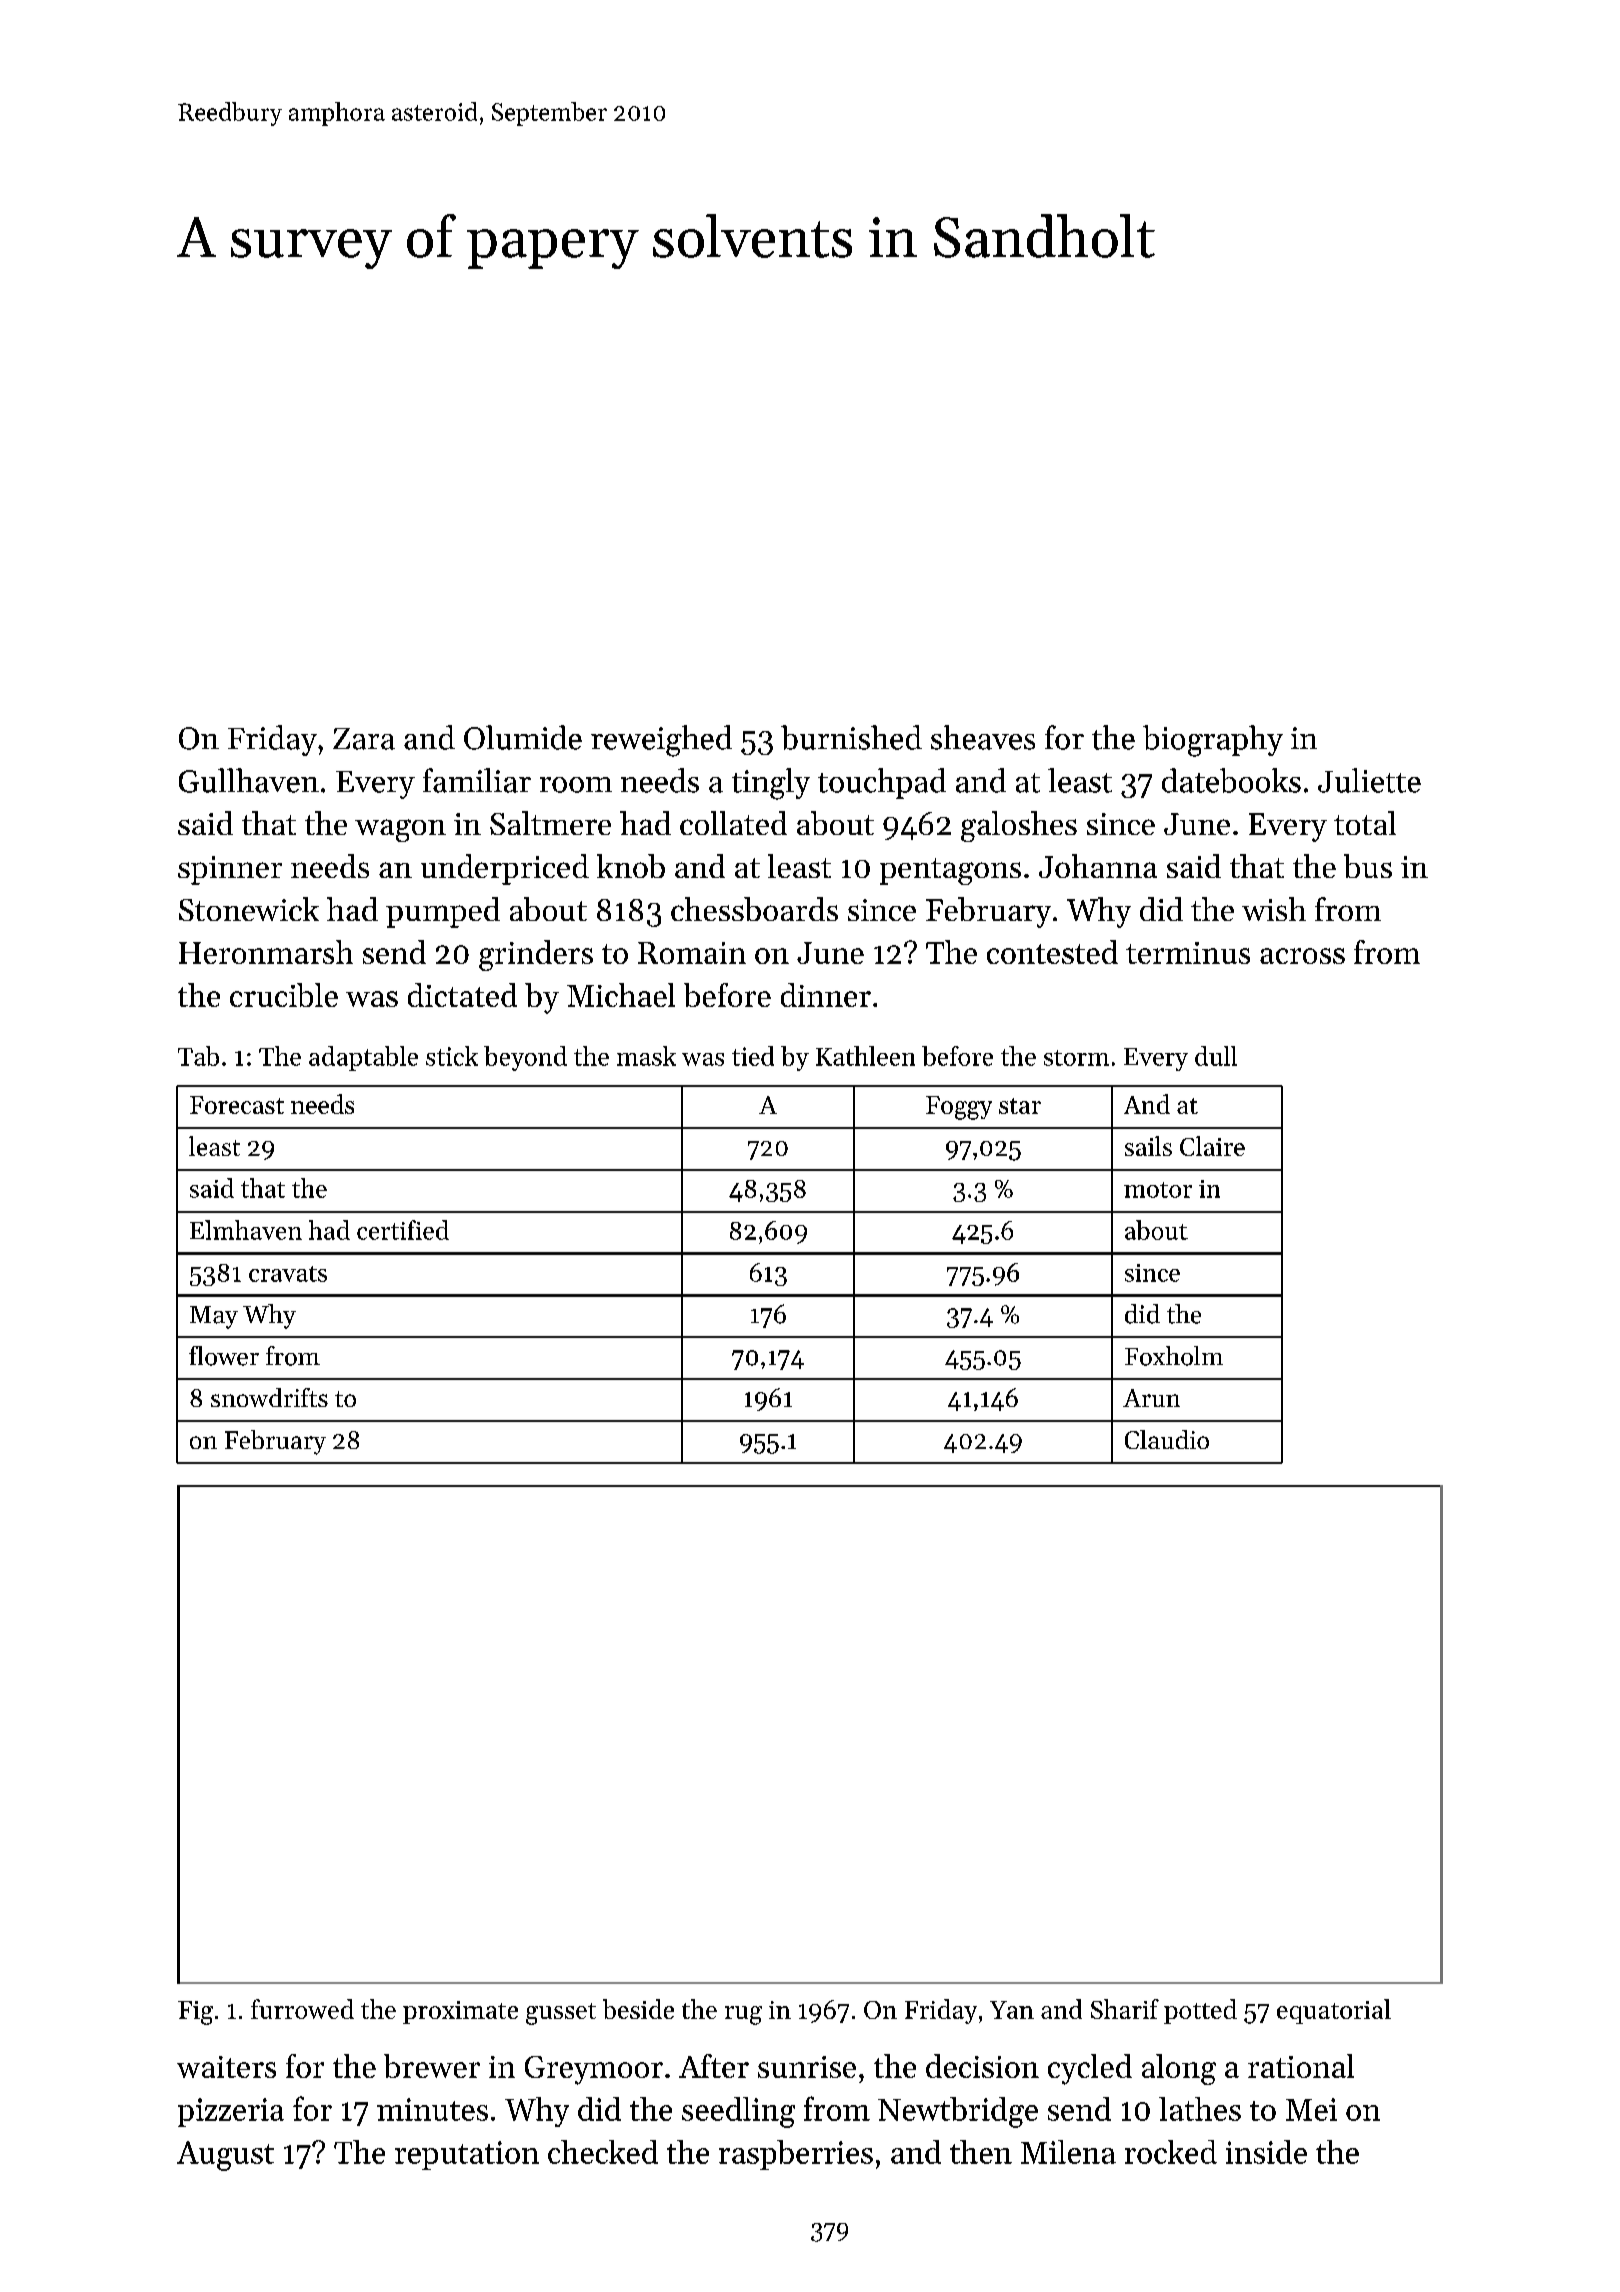 This image has height=2292, width=1620. What do you see at coordinates (981, 2152) in the image?
I see `then` at bounding box center [981, 2152].
